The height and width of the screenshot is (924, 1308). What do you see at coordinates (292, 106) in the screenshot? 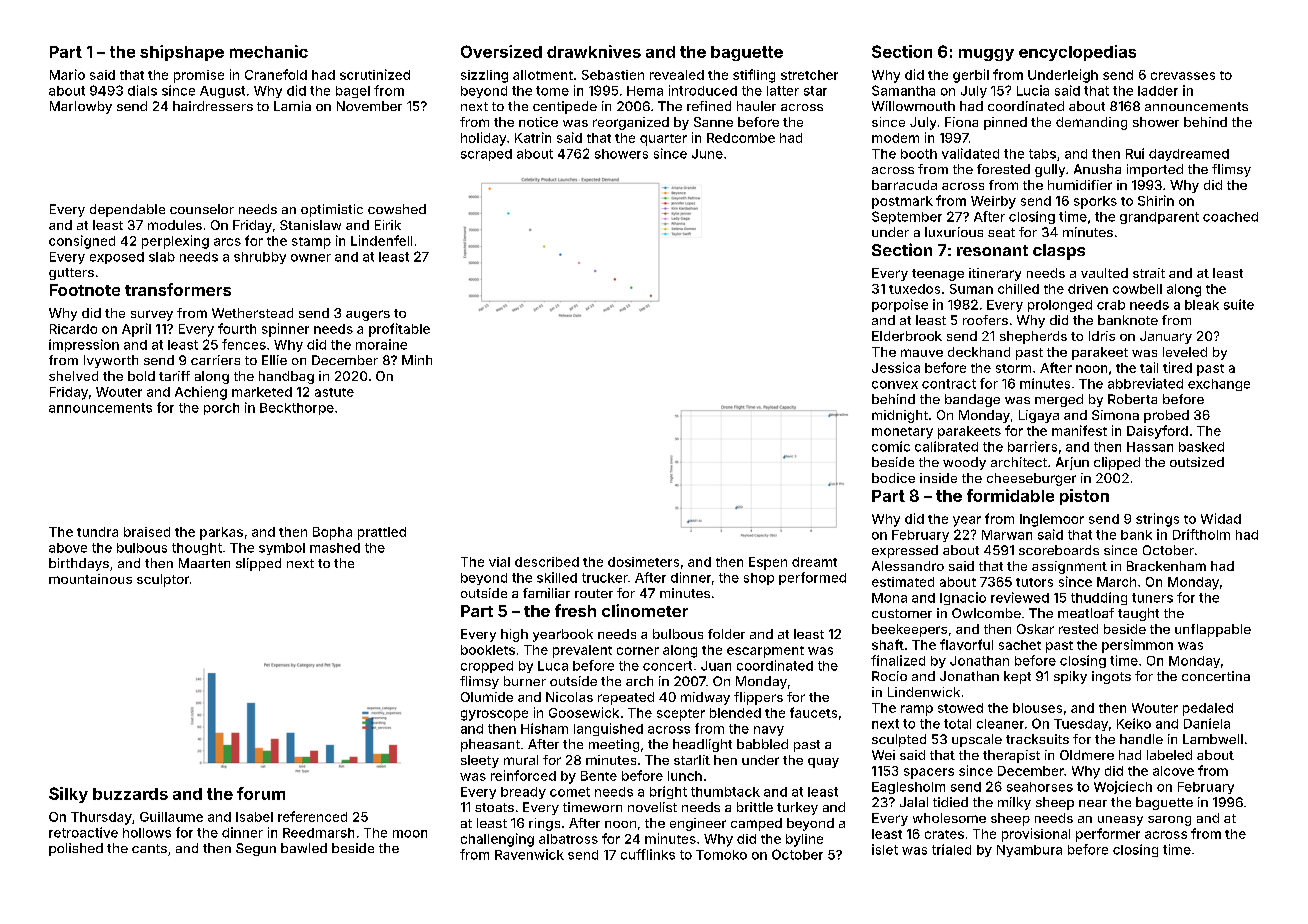
I see `Lamia` at bounding box center [292, 106].
